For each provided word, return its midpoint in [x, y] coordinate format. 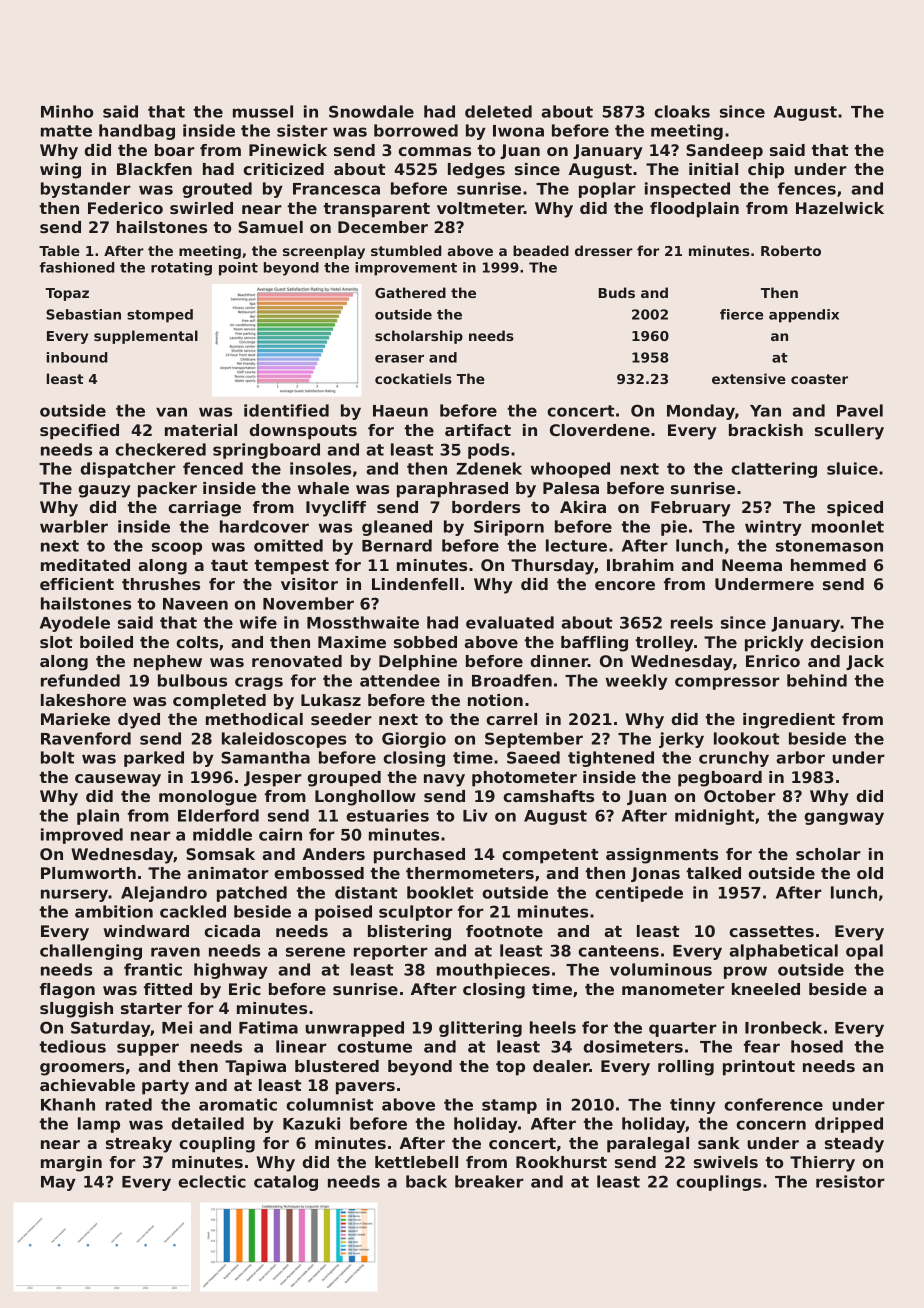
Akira [583, 507]
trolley [664, 644]
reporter [391, 952]
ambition [114, 911]
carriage [204, 509]
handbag [137, 132]
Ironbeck [783, 1027]
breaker [489, 1181]
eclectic [212, 1181]
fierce [741, 314]
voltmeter [480, 208]
